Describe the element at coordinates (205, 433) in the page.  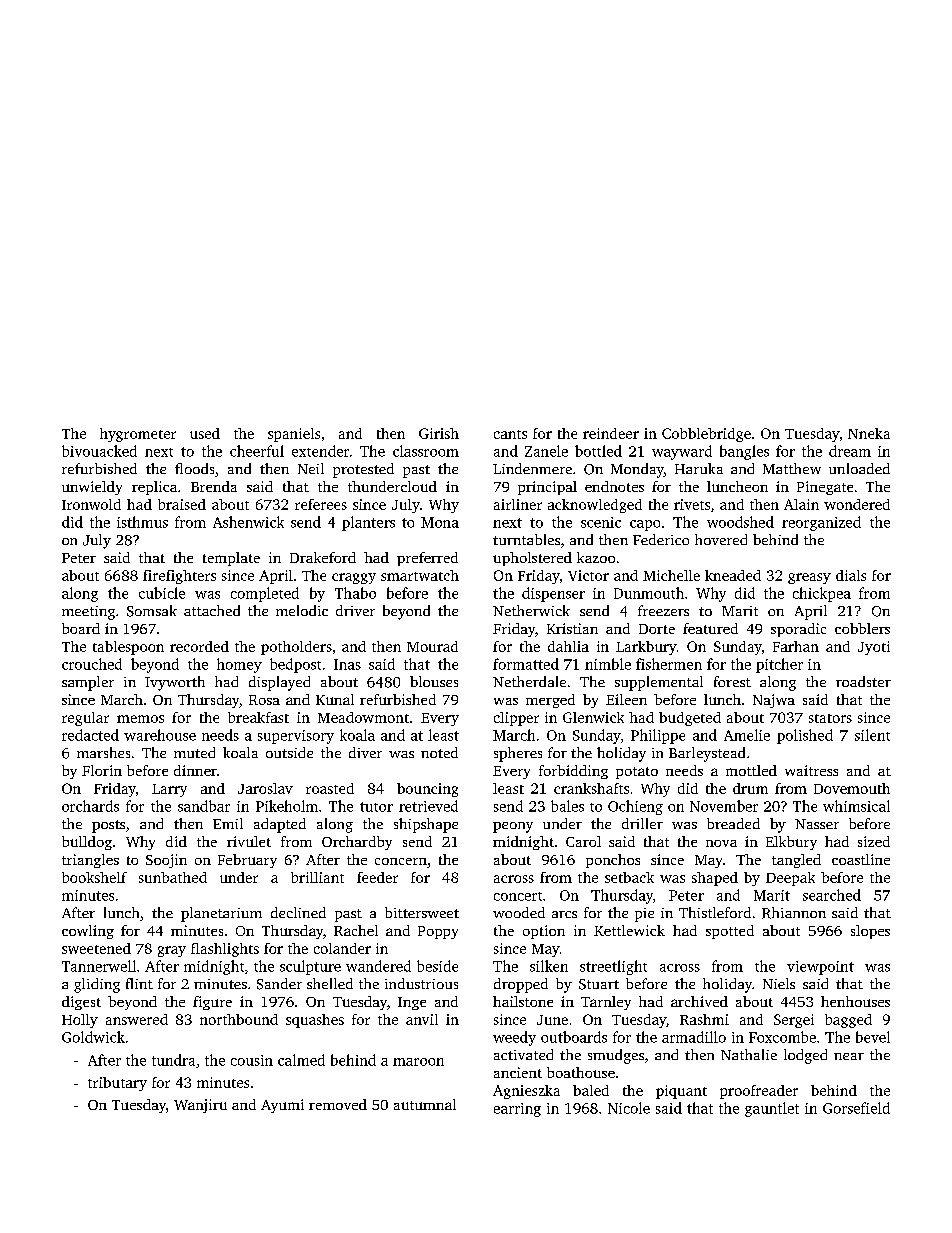
I see `used` at that location.
